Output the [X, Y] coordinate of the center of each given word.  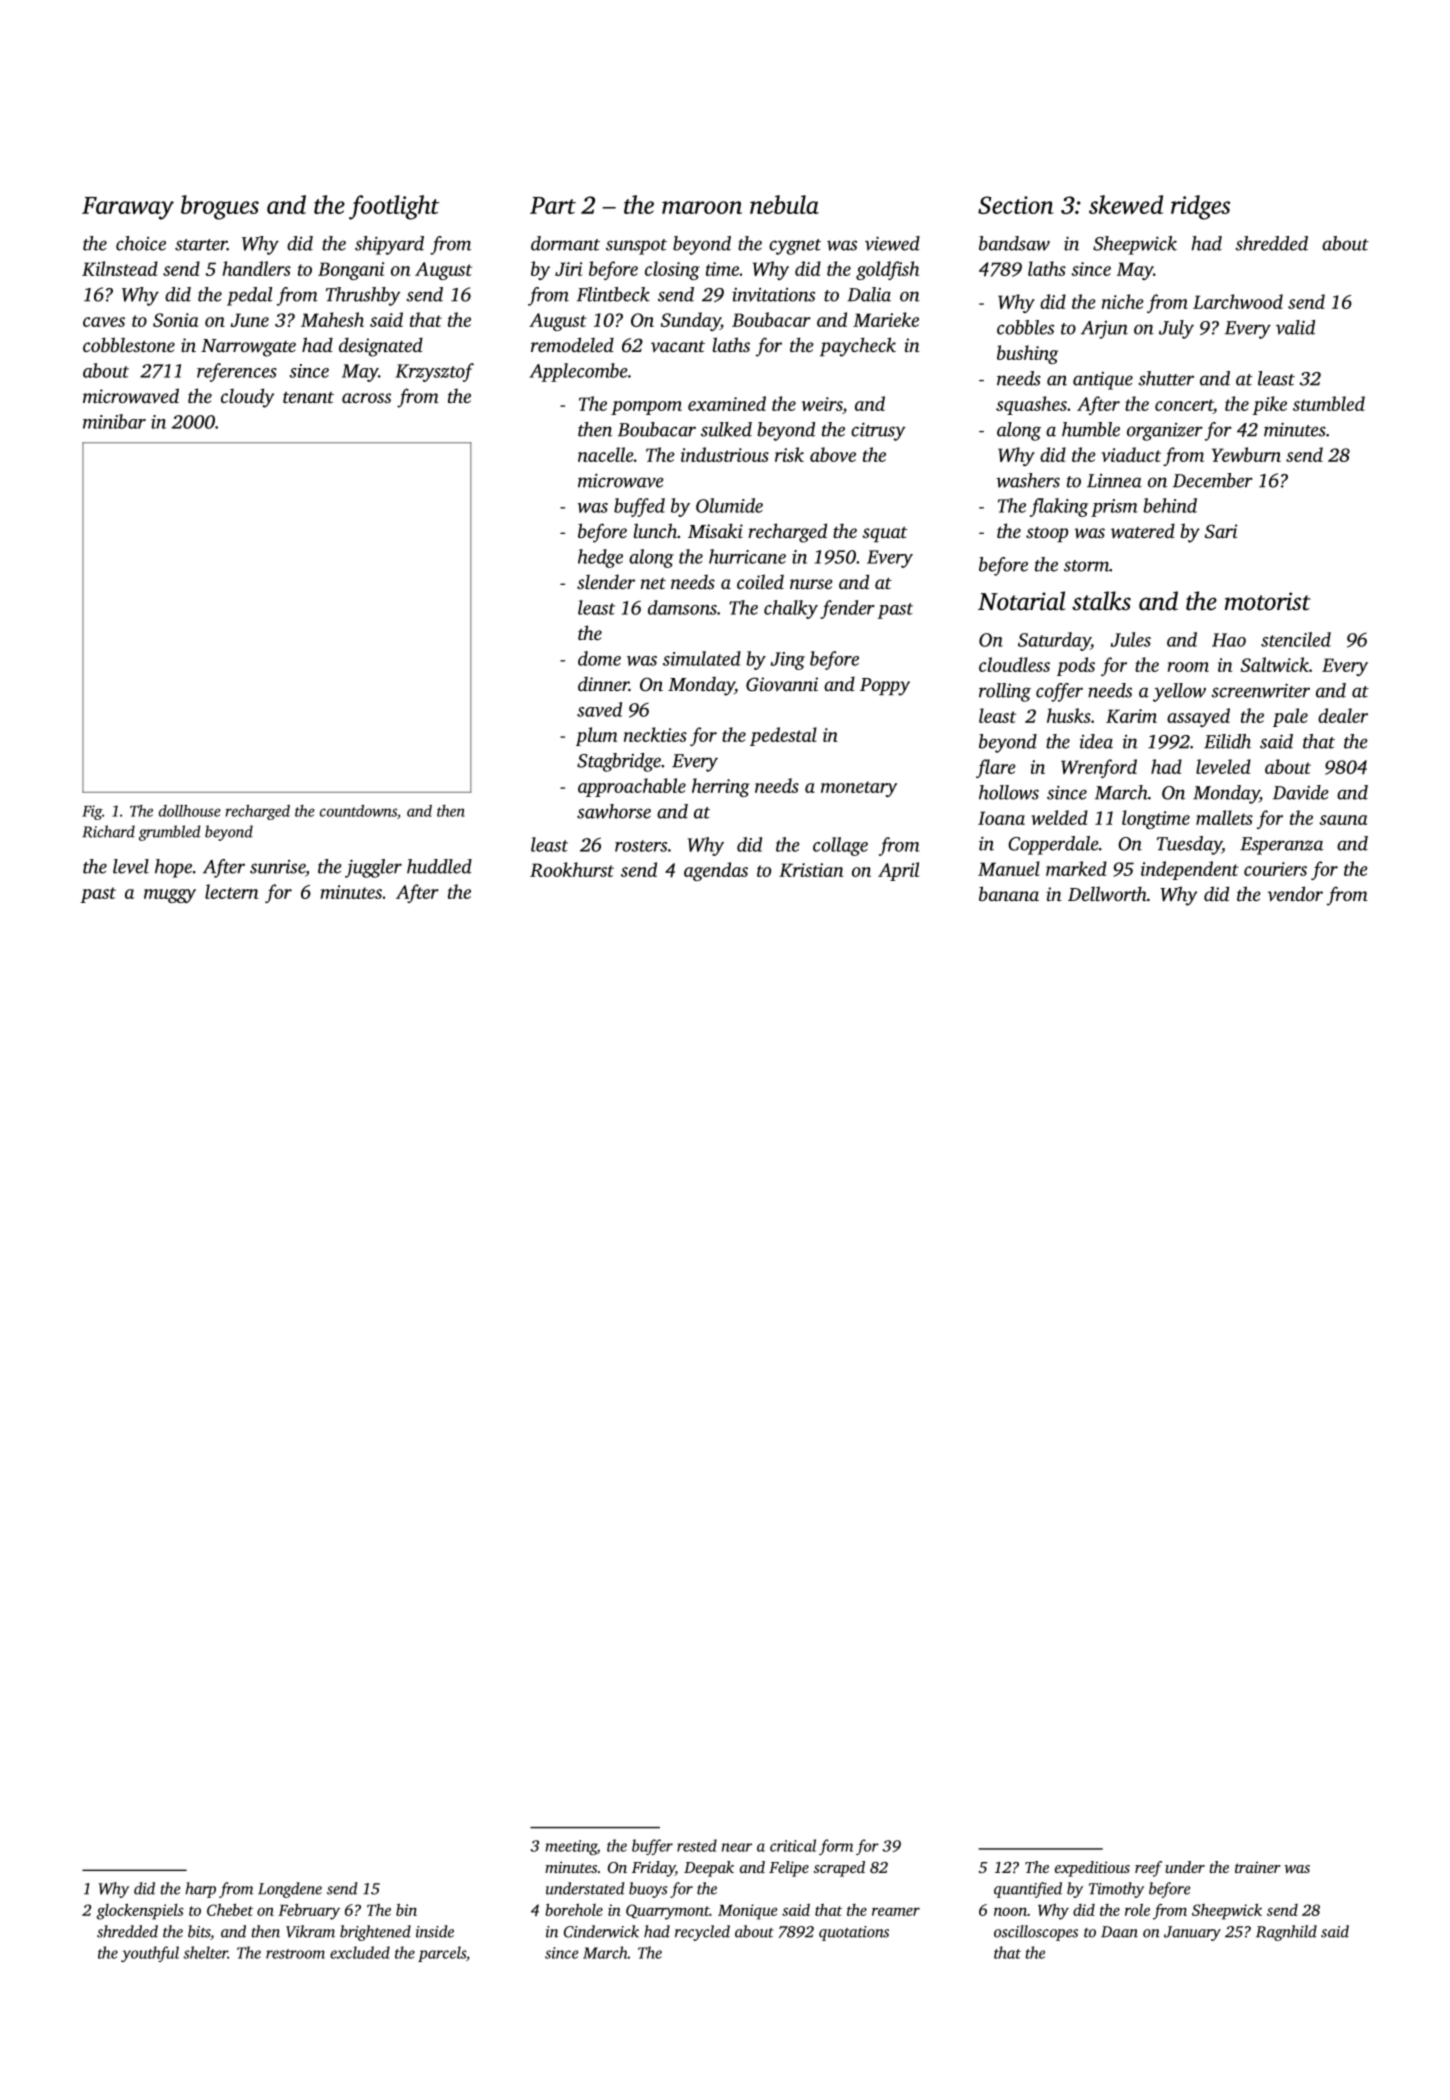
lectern [231, 891]
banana [1009, 893]
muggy [170, 896]
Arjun [1104, 330]
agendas [716, 871]
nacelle [606, 454]
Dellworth [1107, 893]
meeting [571, 1847]
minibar [114, 421]
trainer [1258, 1867]
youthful [150, 1954]
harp [200, 1890]
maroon [702, 207]
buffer [652, 1847]
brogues [220, 207]
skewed [1126, 204]
